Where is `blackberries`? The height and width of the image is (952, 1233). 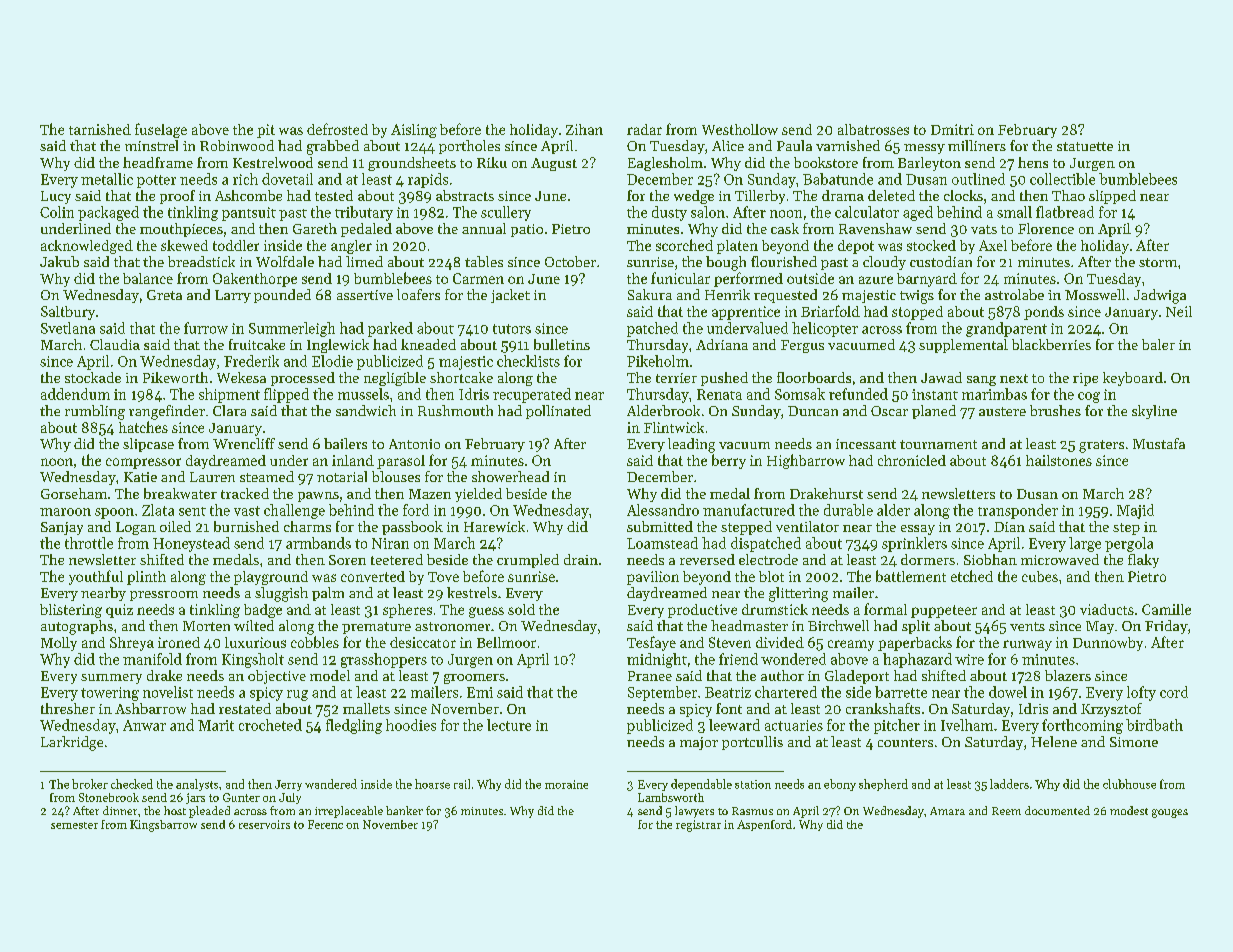
blackberries is located at coordinates (1051, 344).
